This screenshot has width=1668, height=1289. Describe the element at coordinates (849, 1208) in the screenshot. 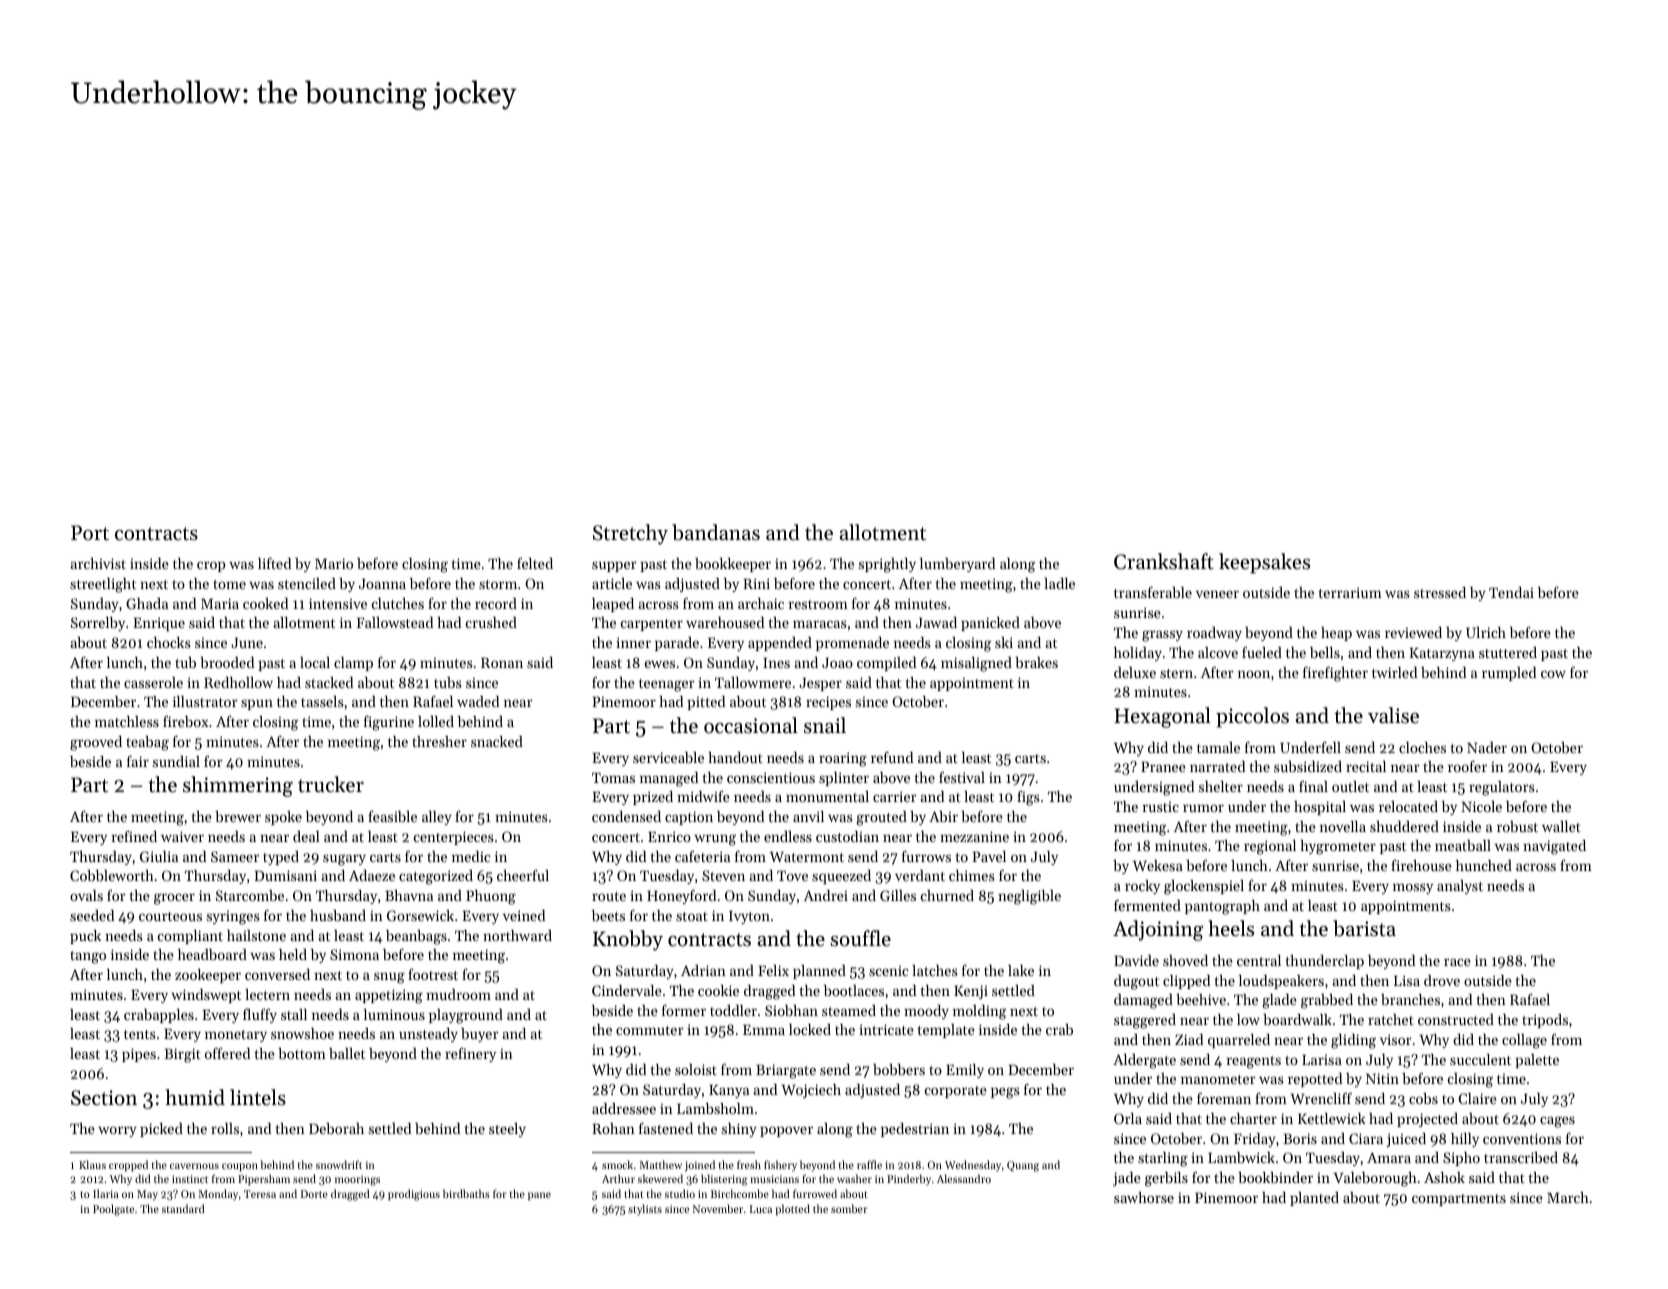

I see `somber` at that location.
